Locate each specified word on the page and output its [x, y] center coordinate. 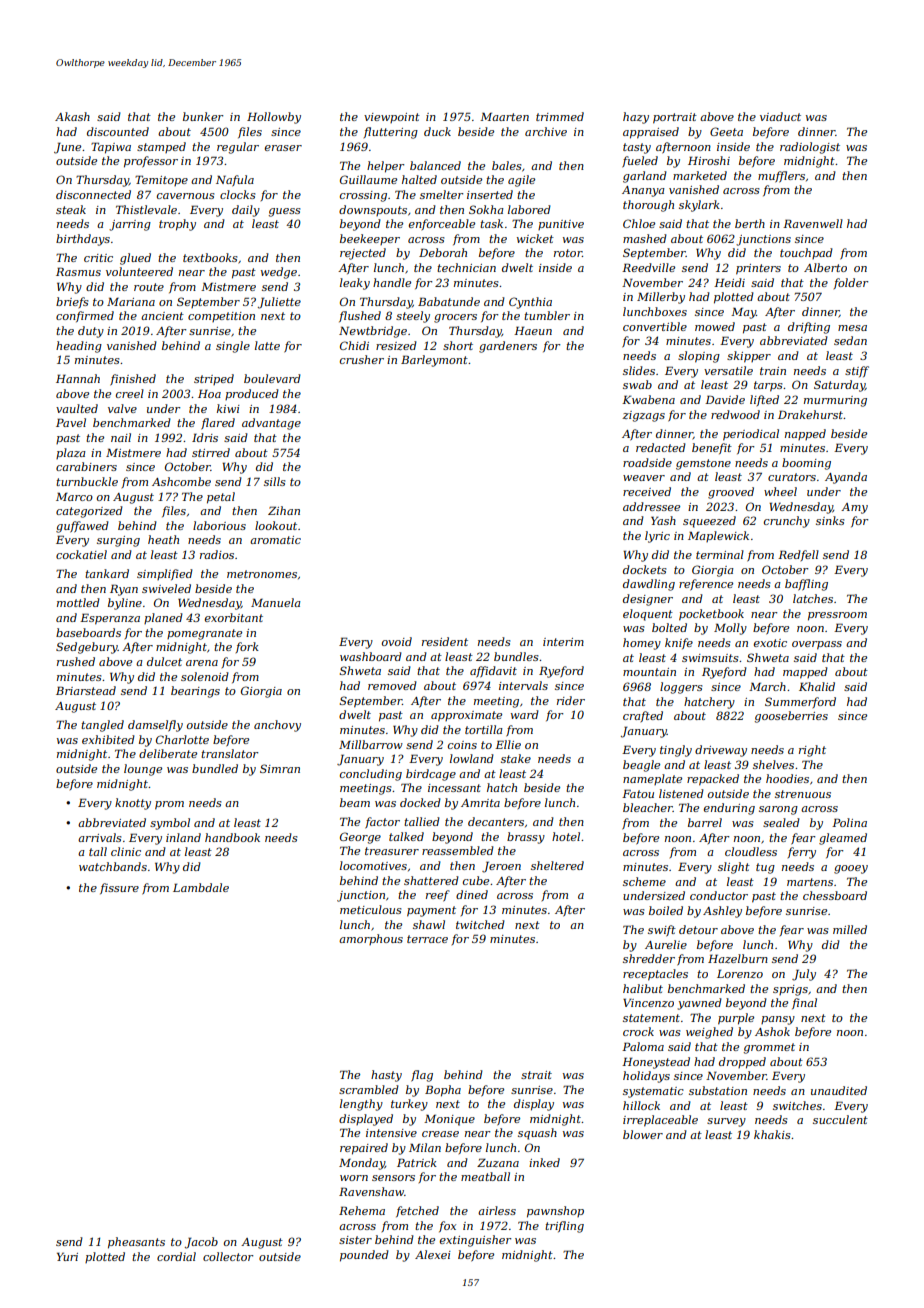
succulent [840, 1119]
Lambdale [201, 887]
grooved [731, 493]
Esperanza [110, 619]
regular [238, 148]
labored [529, 209]
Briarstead [86, 690]
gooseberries [791, 717]
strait [536, 1075]
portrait [675, 118]
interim [563, 642]
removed [392, 685]
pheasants [136, 1243]
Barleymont [434, 361]
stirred [211, 452]
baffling [806, 585]
